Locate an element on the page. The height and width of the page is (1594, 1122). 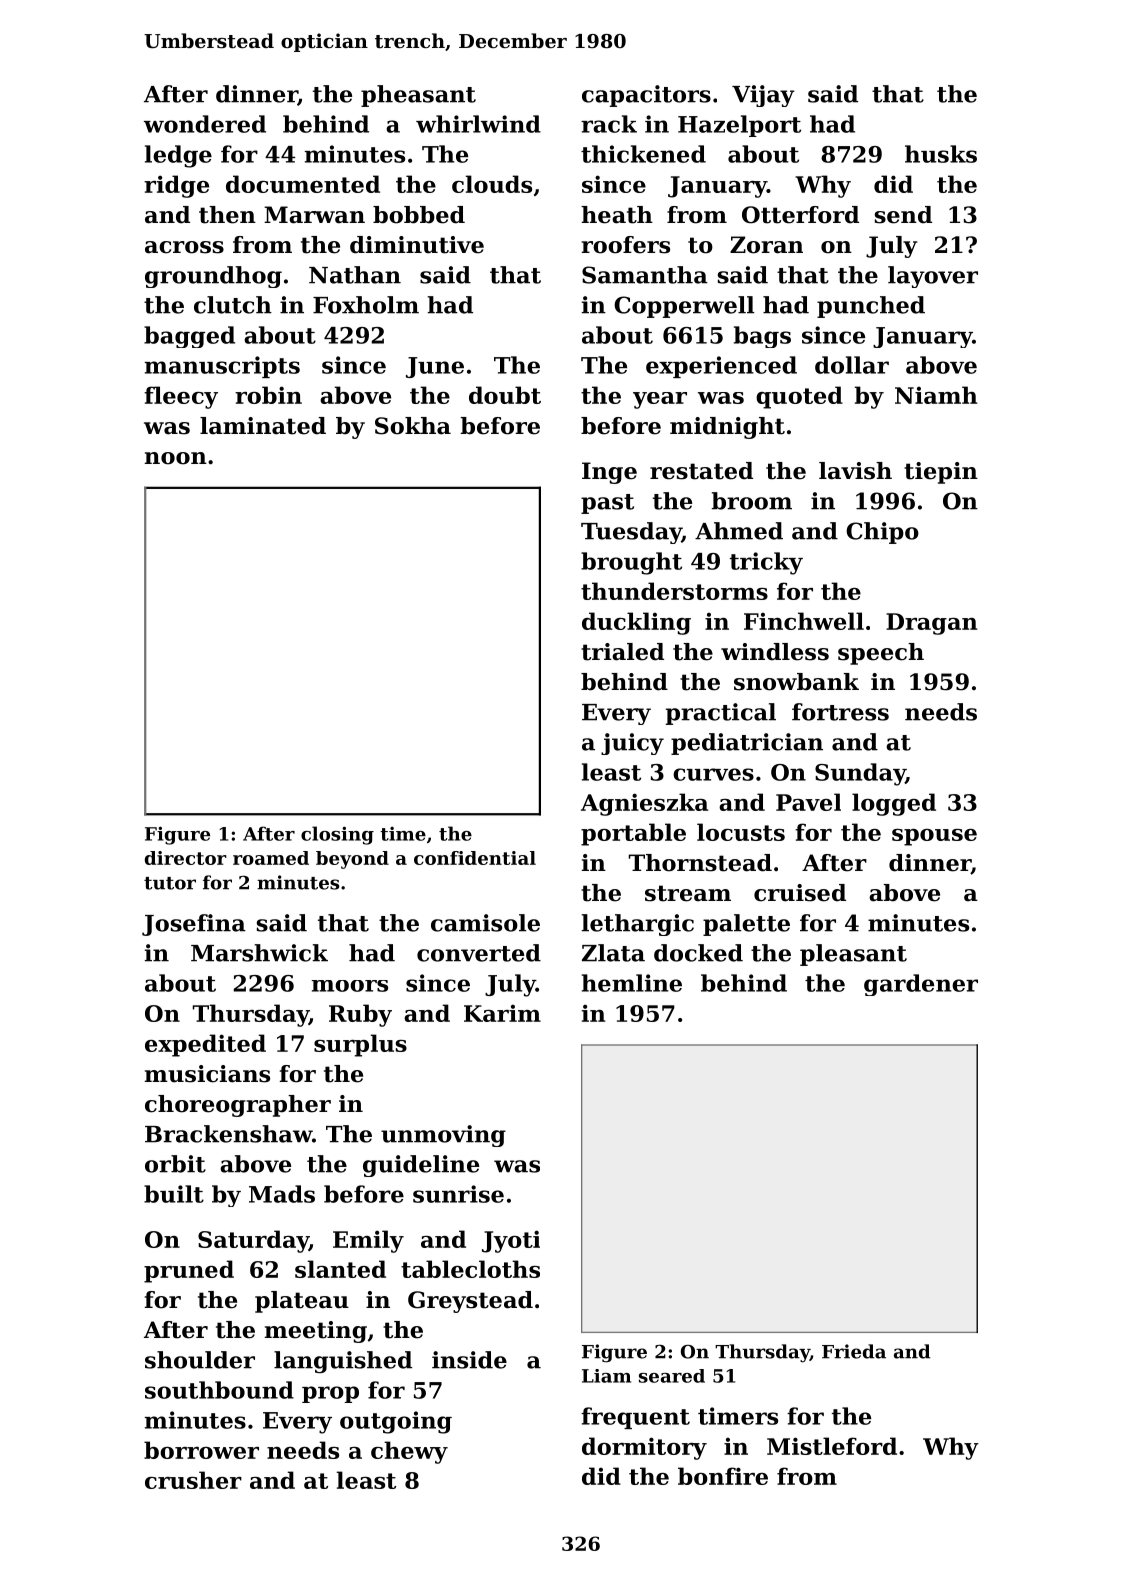
gardener is located at coordinates (921, 985).
